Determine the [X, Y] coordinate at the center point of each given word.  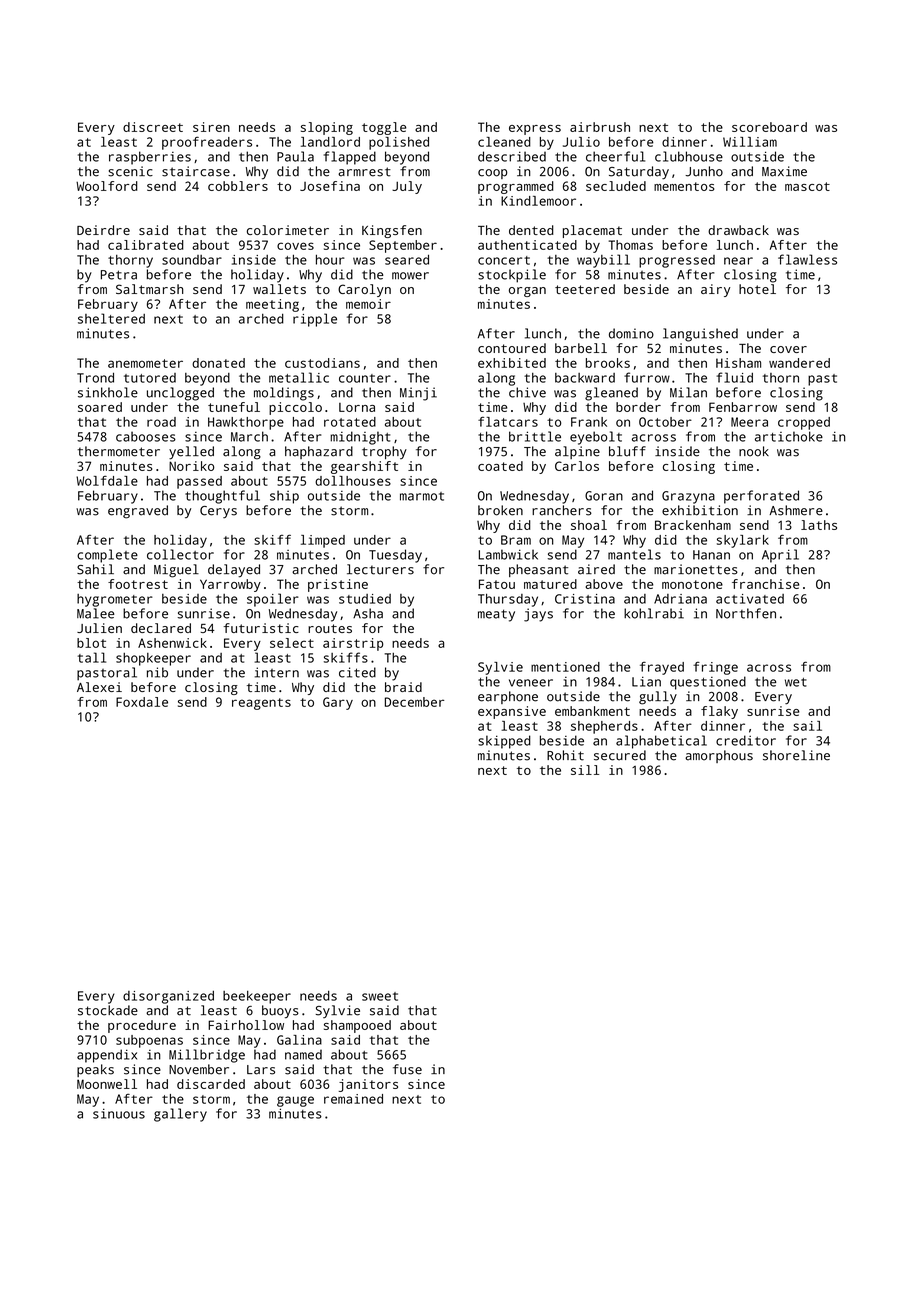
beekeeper [257, 997]
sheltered [111, 318]
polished [399, 143]
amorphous [719, 756]
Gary [338, 703]
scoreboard [769, 127]
